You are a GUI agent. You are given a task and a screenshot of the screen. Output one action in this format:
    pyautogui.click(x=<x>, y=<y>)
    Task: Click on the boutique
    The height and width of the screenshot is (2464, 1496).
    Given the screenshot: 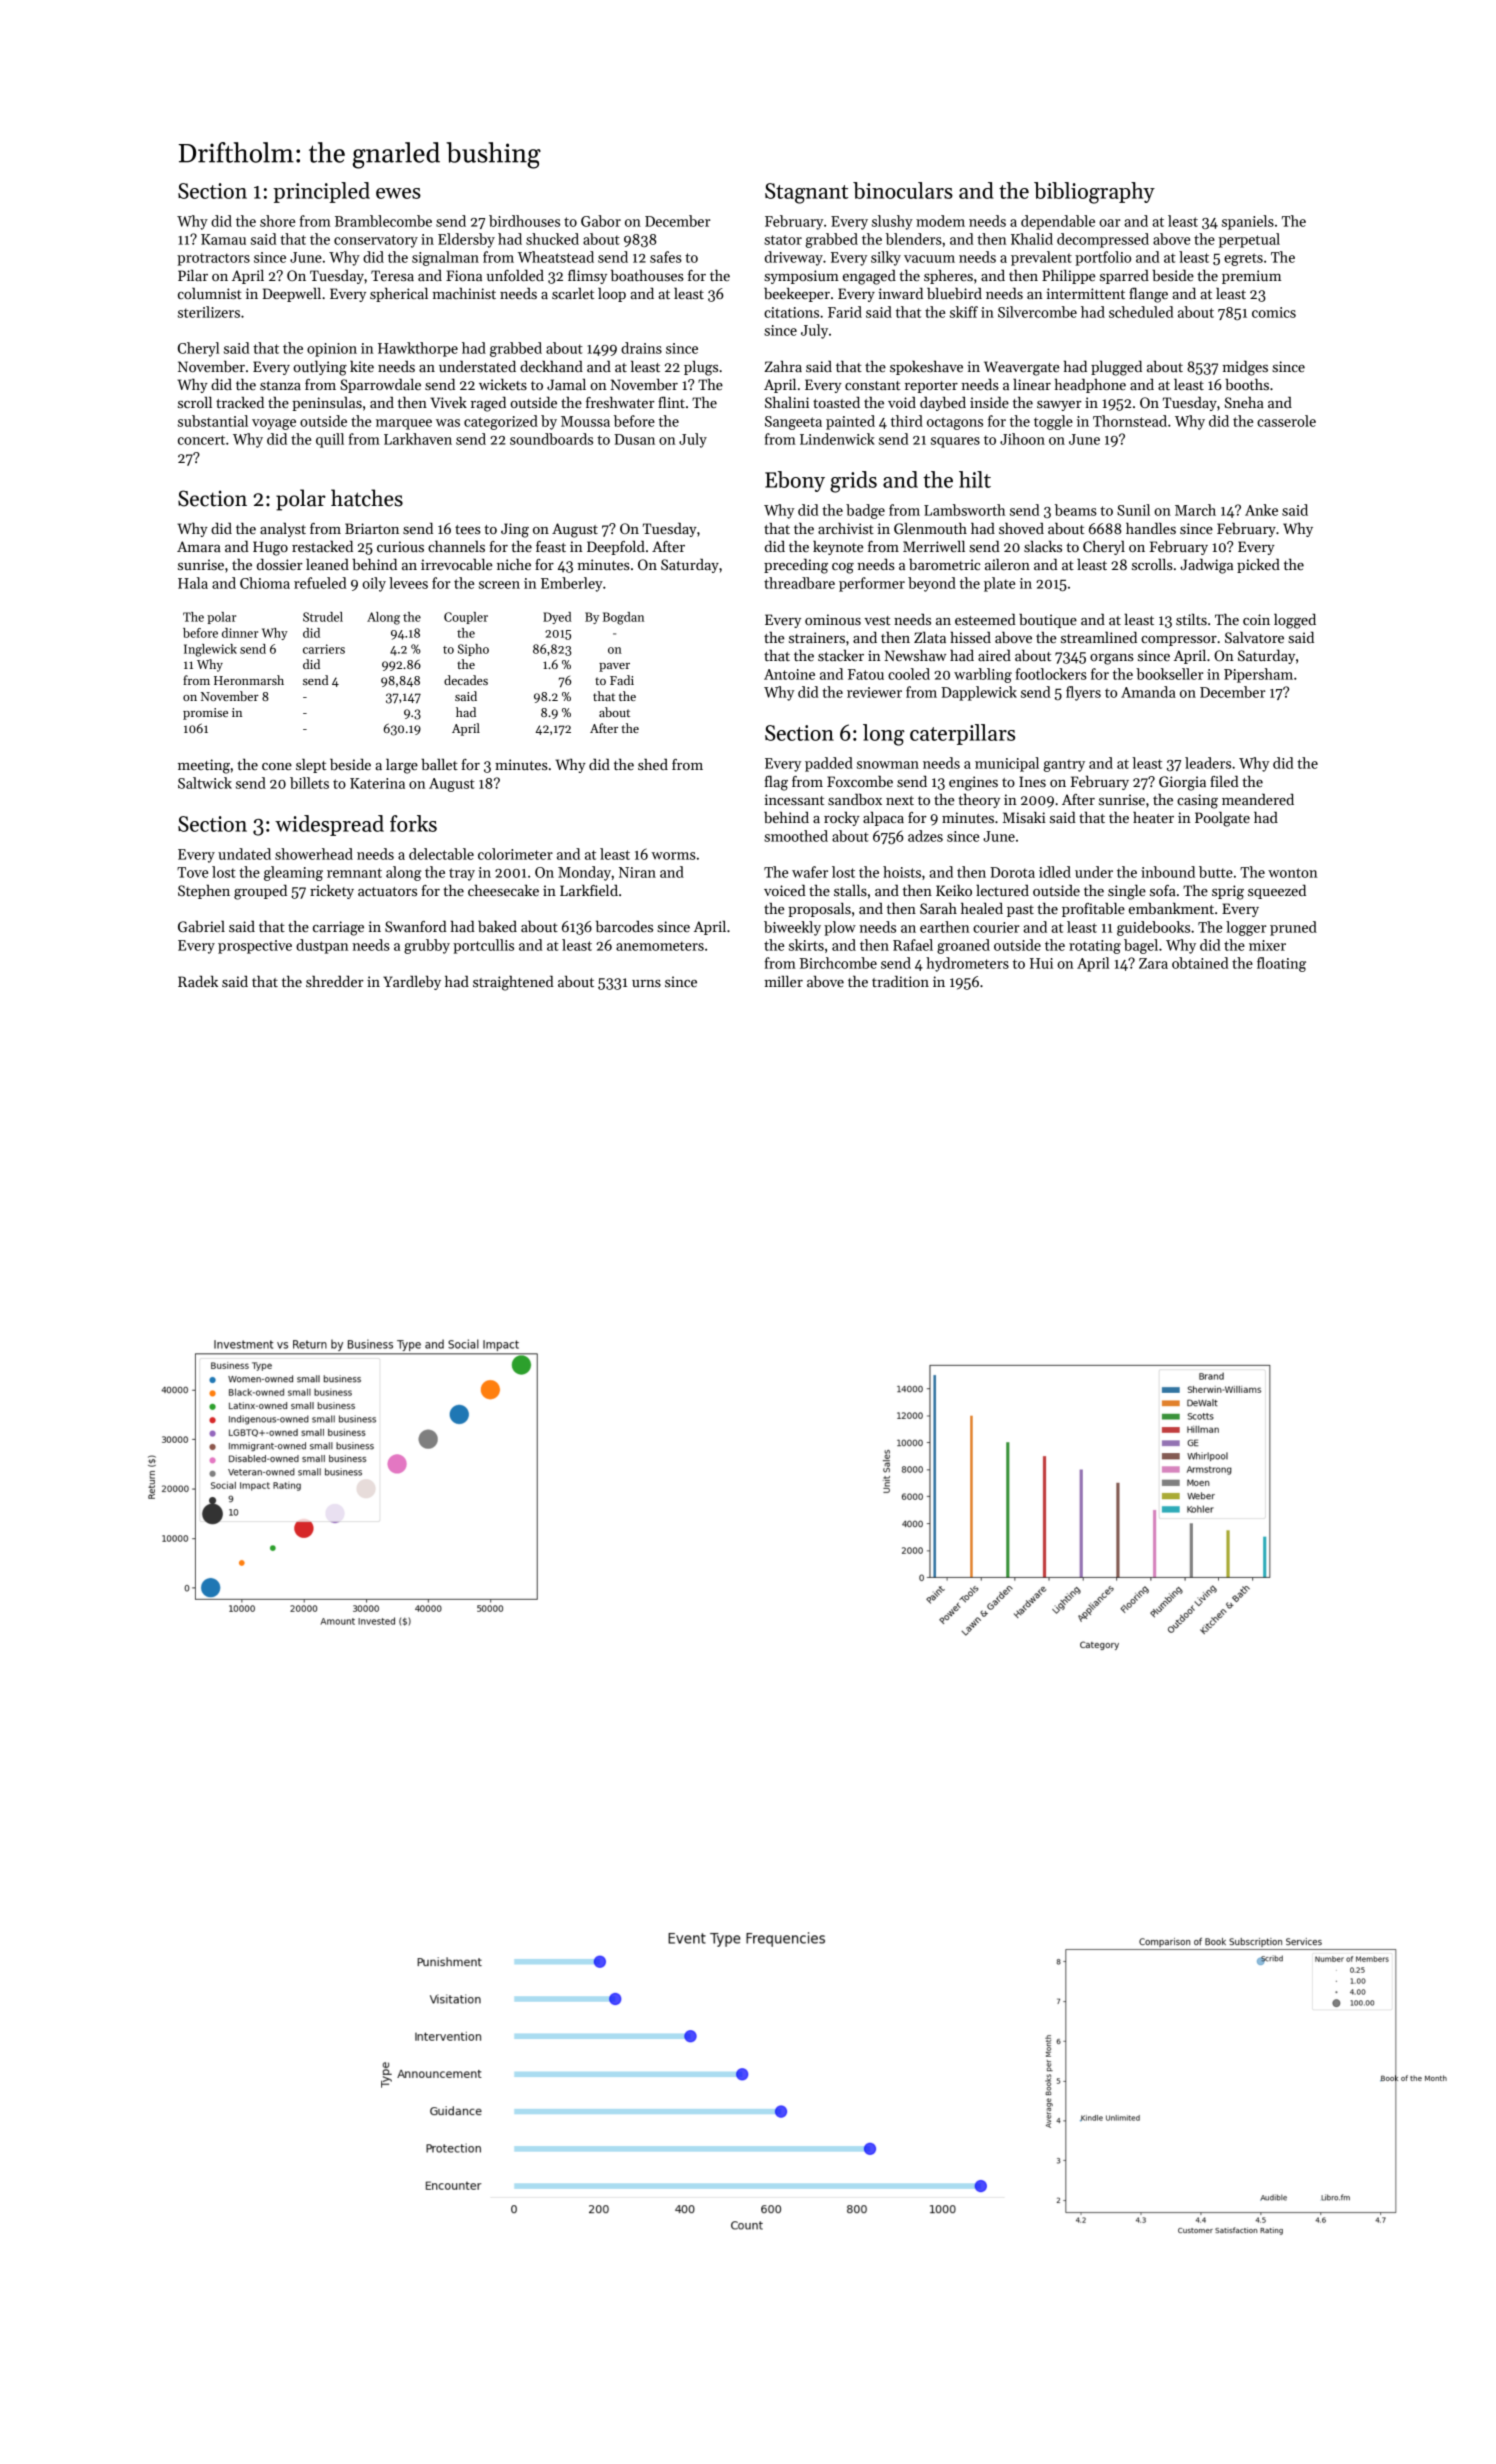 What is the action you would take?
    pyautogui.click(x=1048, y=621)
